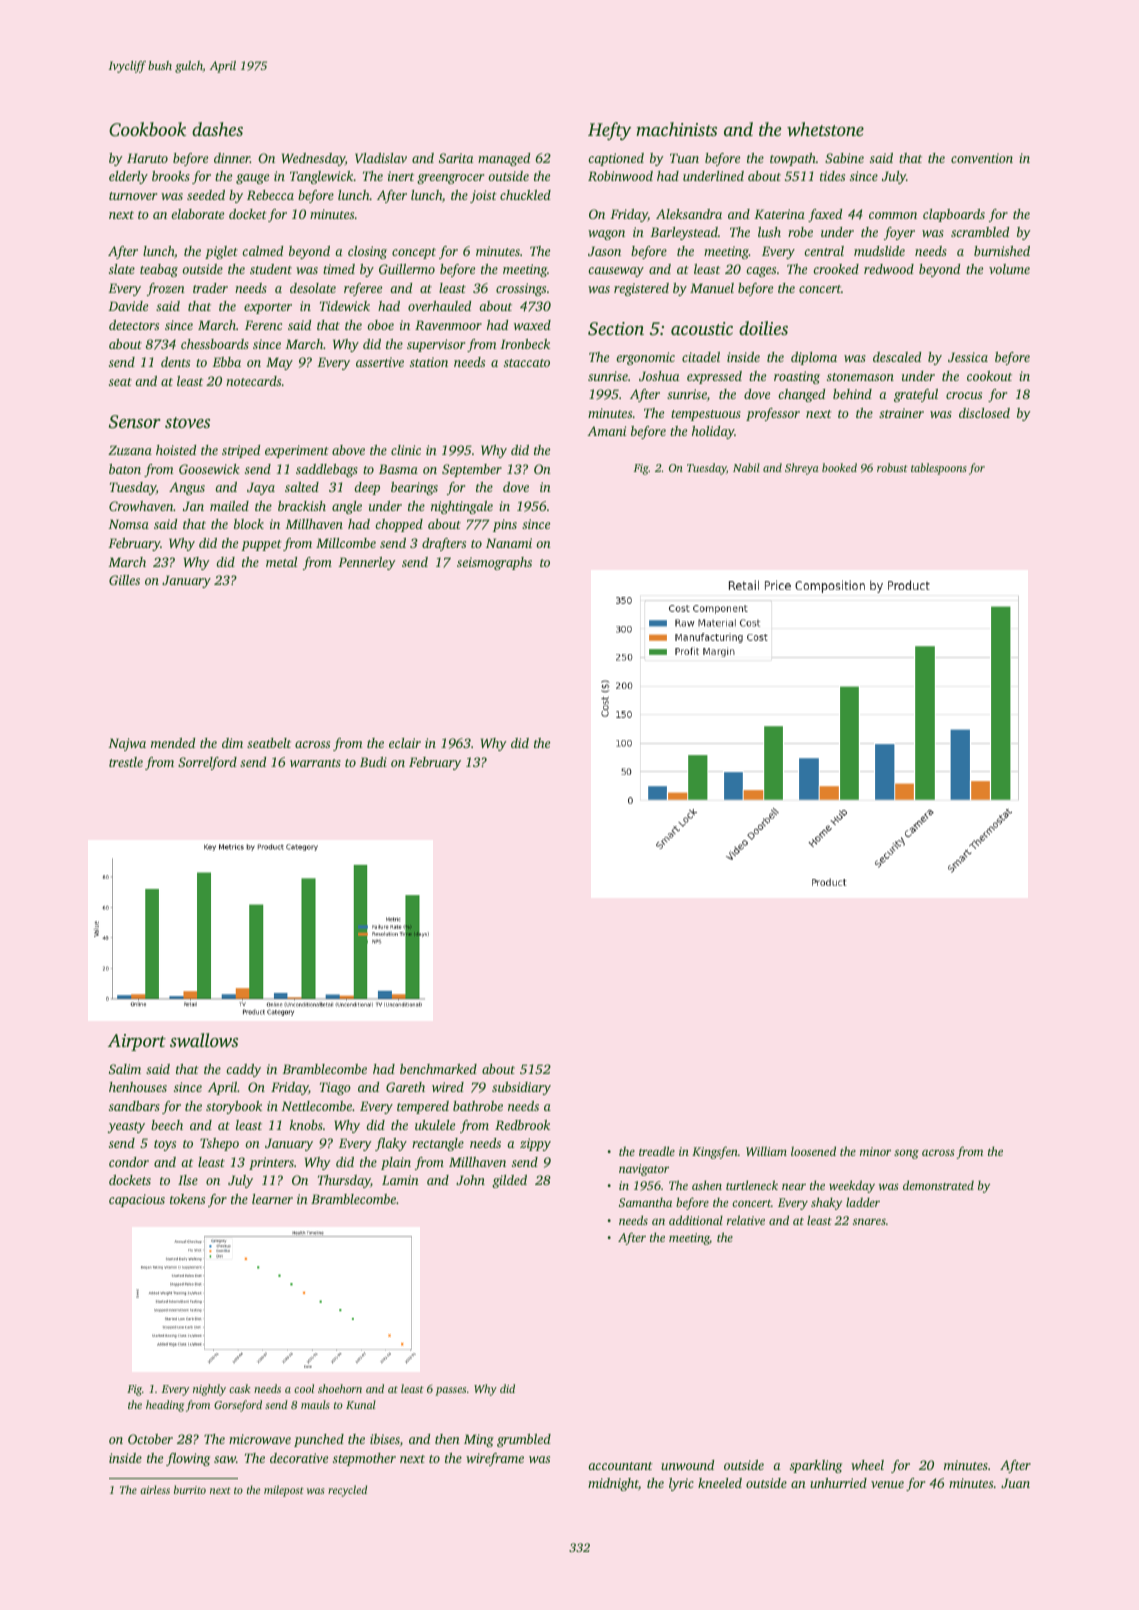 This screenshot has height=1610, width=1139. What do you see at coordinates (746, 467) in the screenshot?
I see `Nabil` at bounding box center [746, 467].
